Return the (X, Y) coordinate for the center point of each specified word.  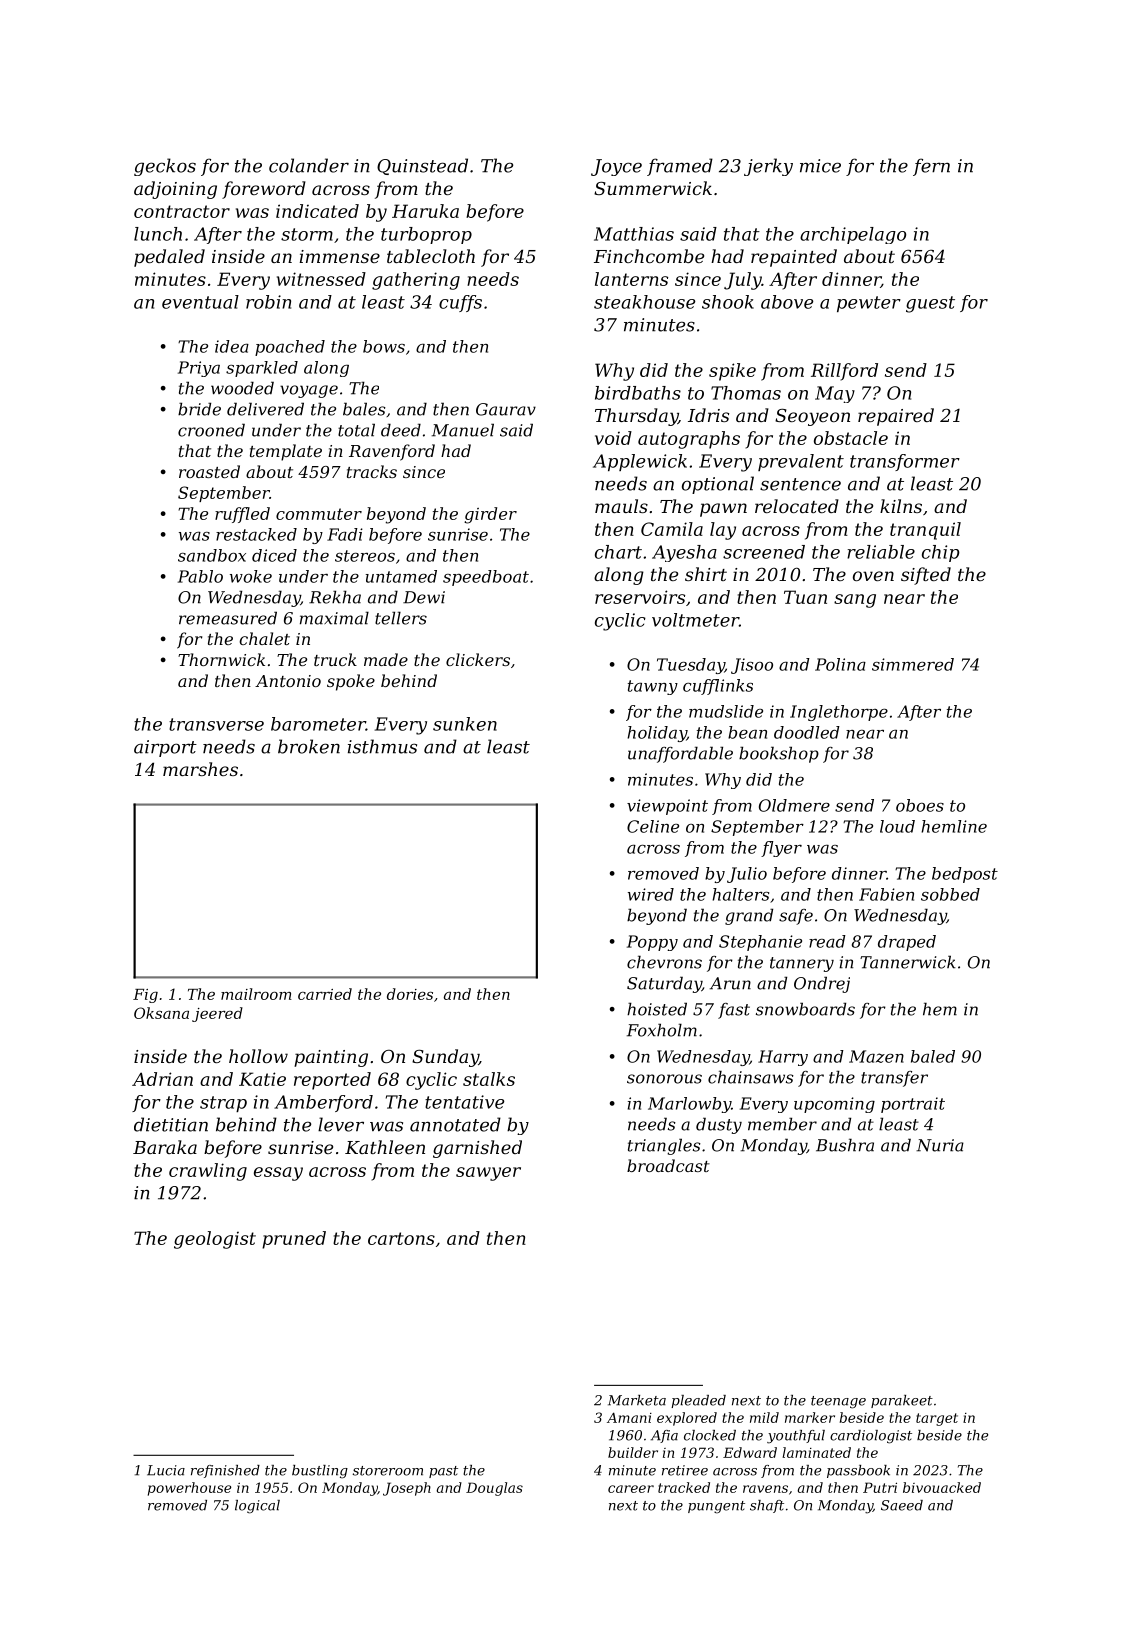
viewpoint (667, 807)
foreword (264, 190)
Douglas (494, 1489)
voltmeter (695, 620)
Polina (840, 664)
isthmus (382, 746)
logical (257, 1507)
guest (930, 304)
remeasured (228, 618)
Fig (145, 996)
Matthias (634, 234)
